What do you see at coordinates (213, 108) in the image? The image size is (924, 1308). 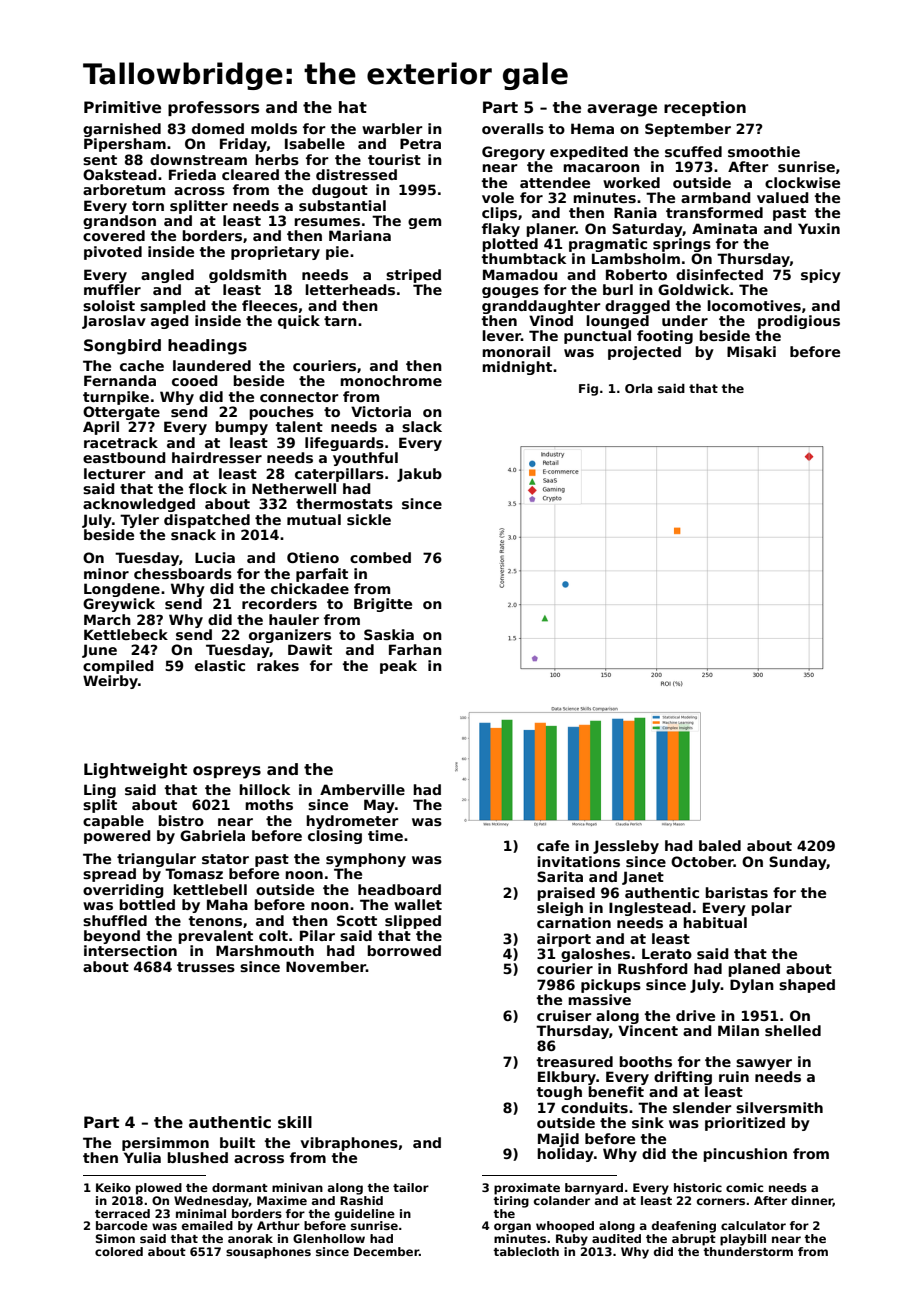 I see `professors` at bounding box center [213, 108].
